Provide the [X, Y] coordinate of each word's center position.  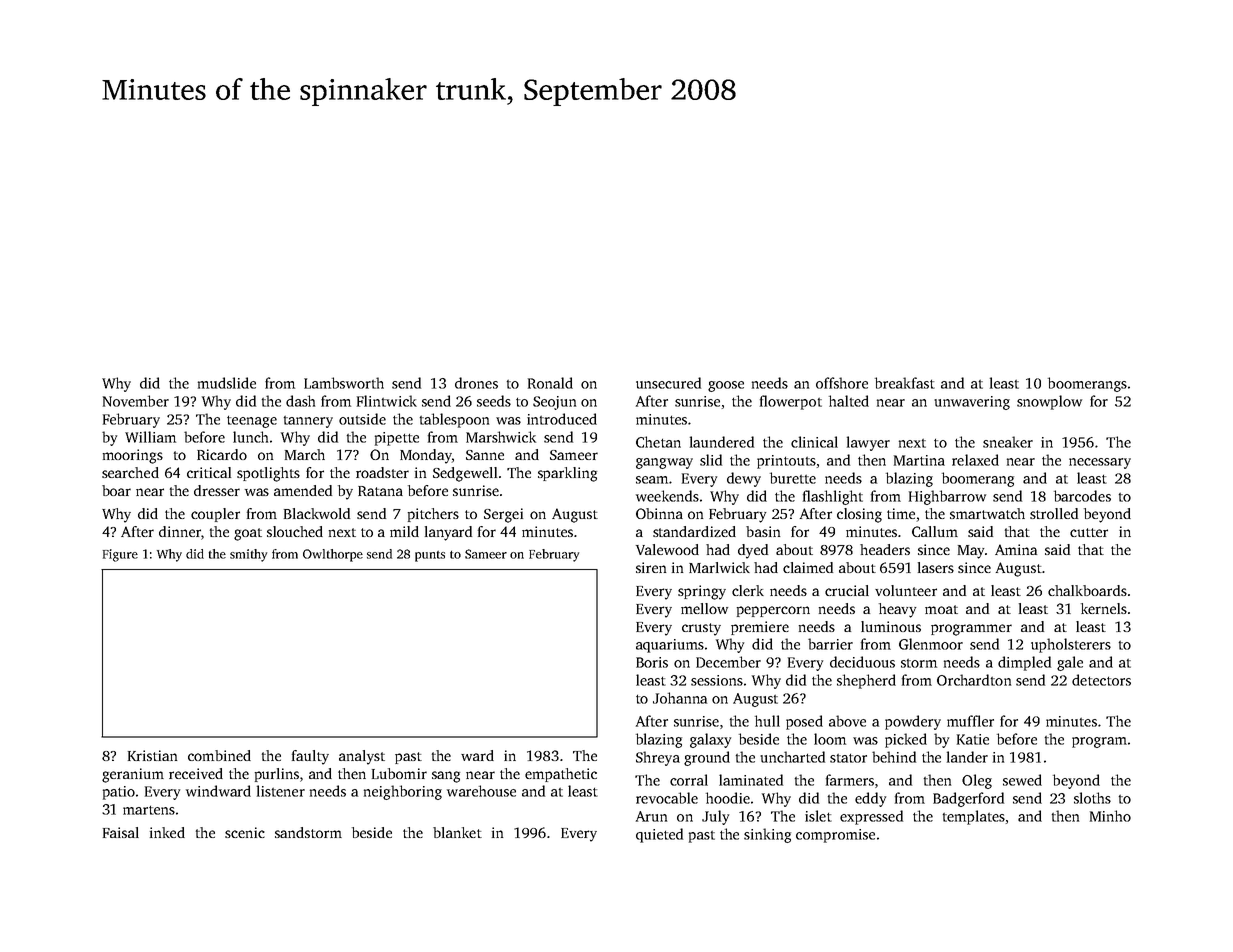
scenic [245, 832]
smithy [248, 555]
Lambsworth [344, 383]
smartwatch [987, 513]
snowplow [1049, 402]
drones [476, 383]
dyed [753, 551]
